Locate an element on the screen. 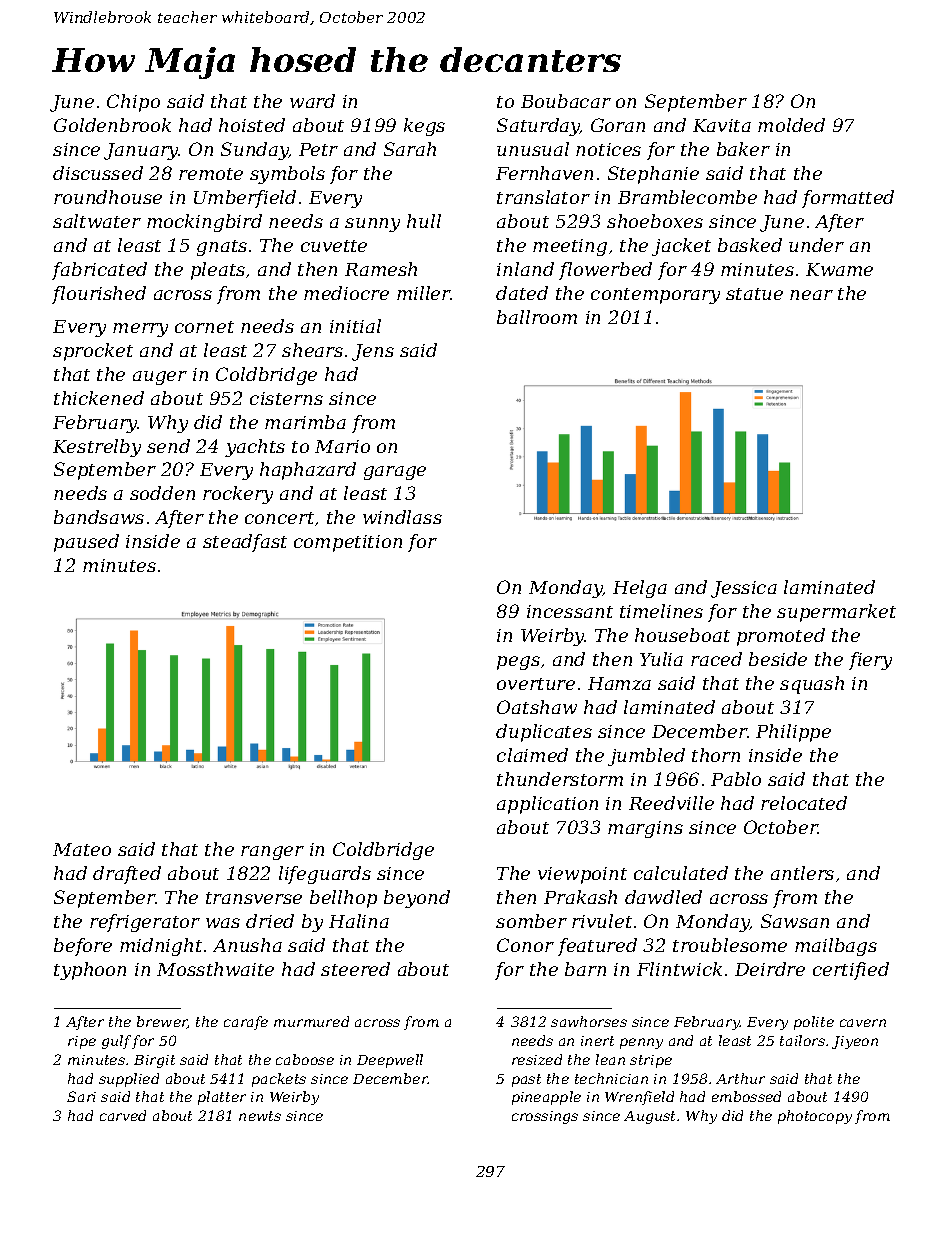 The height and width of the screenshot is (1233, 952). Jessica is located at coordinates (744, 589).
